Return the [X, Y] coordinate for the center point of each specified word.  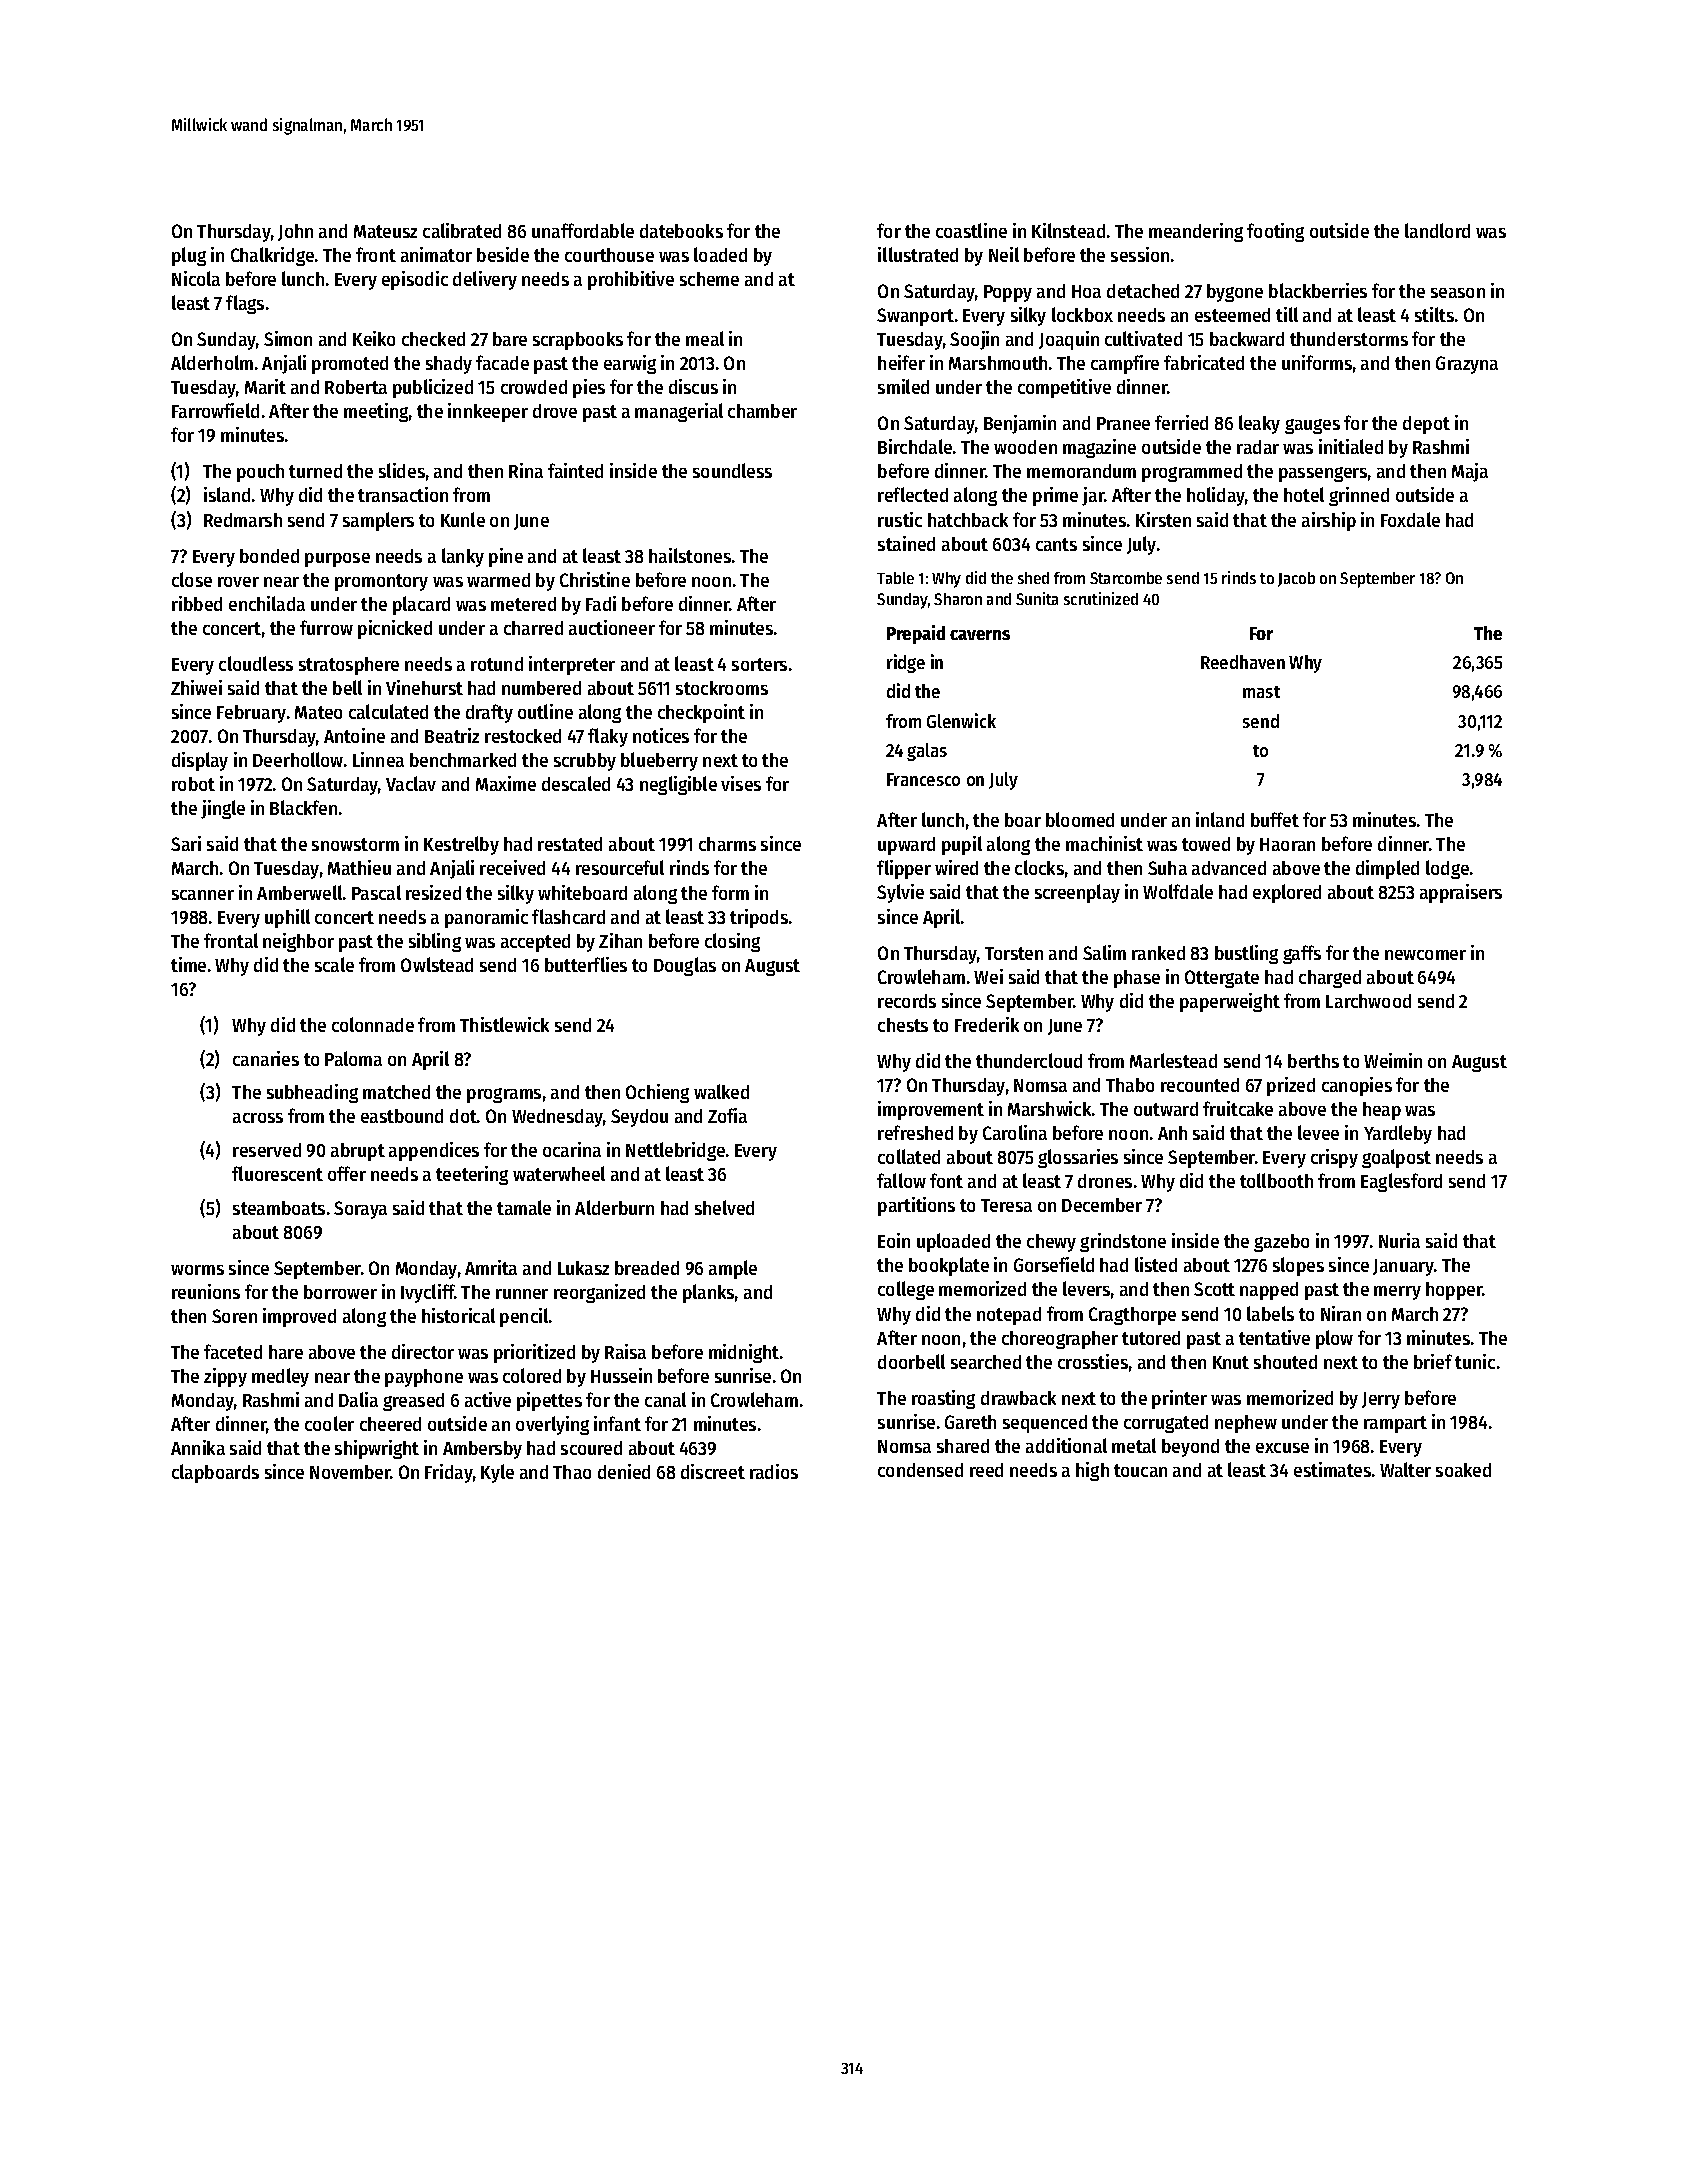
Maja [1470, 472]
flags [245, 304]
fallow [901, 1180]
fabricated [1204, 362]
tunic [1475, 1361]
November [350, 1472]
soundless [732, 470]
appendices [434, 1151]
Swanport [915, 317]
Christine [595, 579]
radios [774, 1471]
